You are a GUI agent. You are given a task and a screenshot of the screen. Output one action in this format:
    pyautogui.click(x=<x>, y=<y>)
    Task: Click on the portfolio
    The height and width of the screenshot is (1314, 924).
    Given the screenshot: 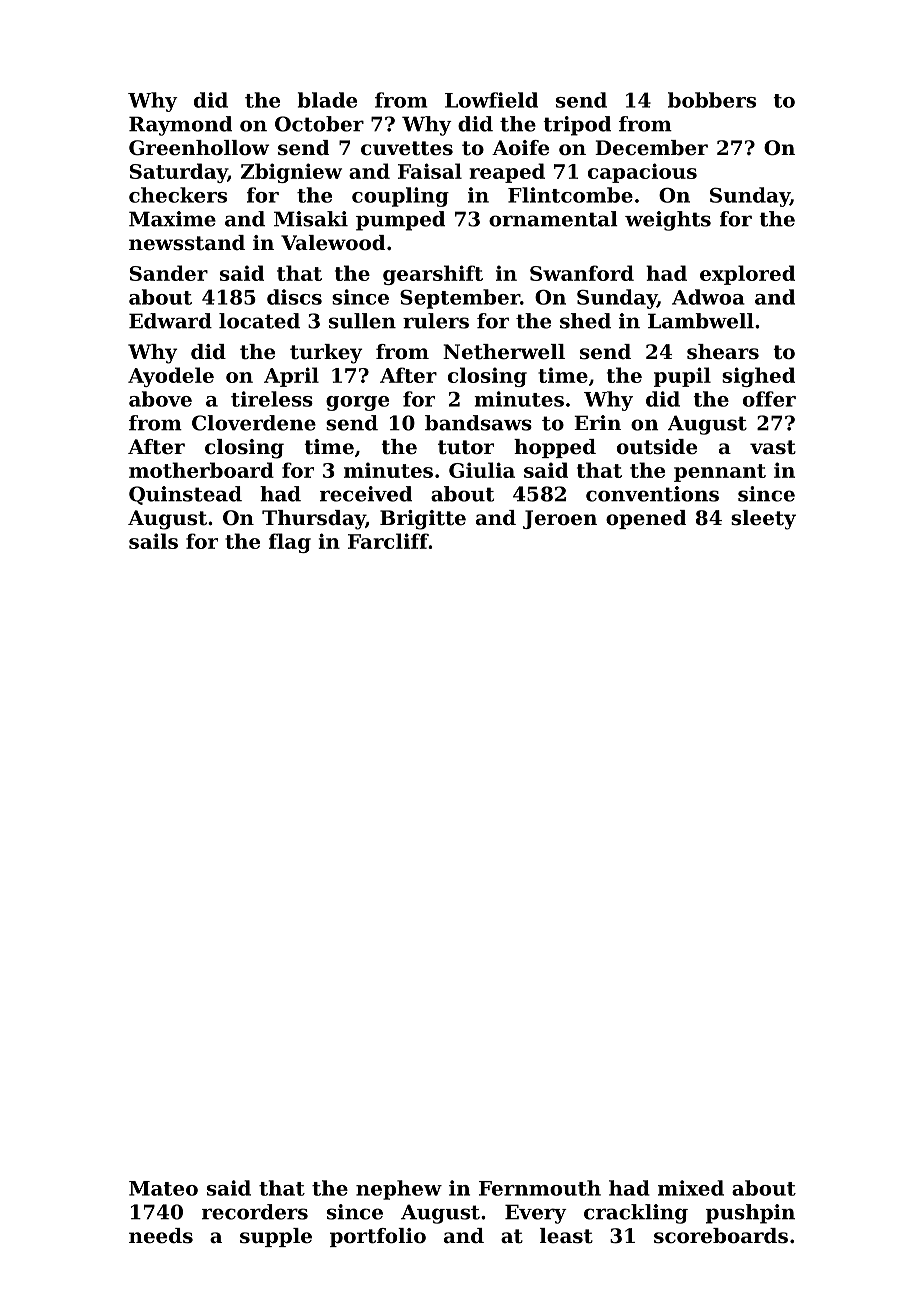 What is the action you would take?
    pyautogui.click(x=378, y=1237)
